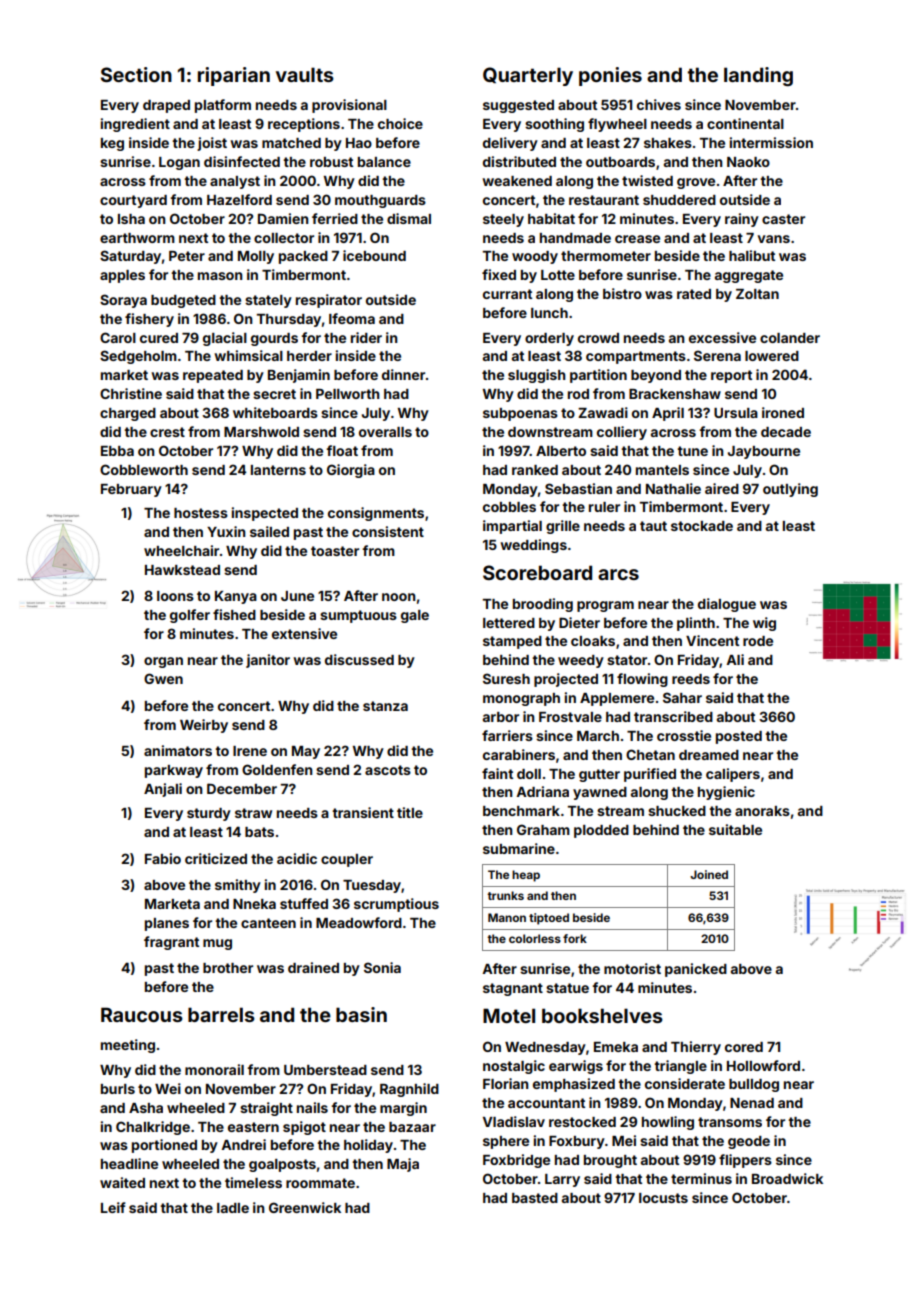 The width and height of the image is (924, 1308). I want to click on dismal, so click(409, 218).
